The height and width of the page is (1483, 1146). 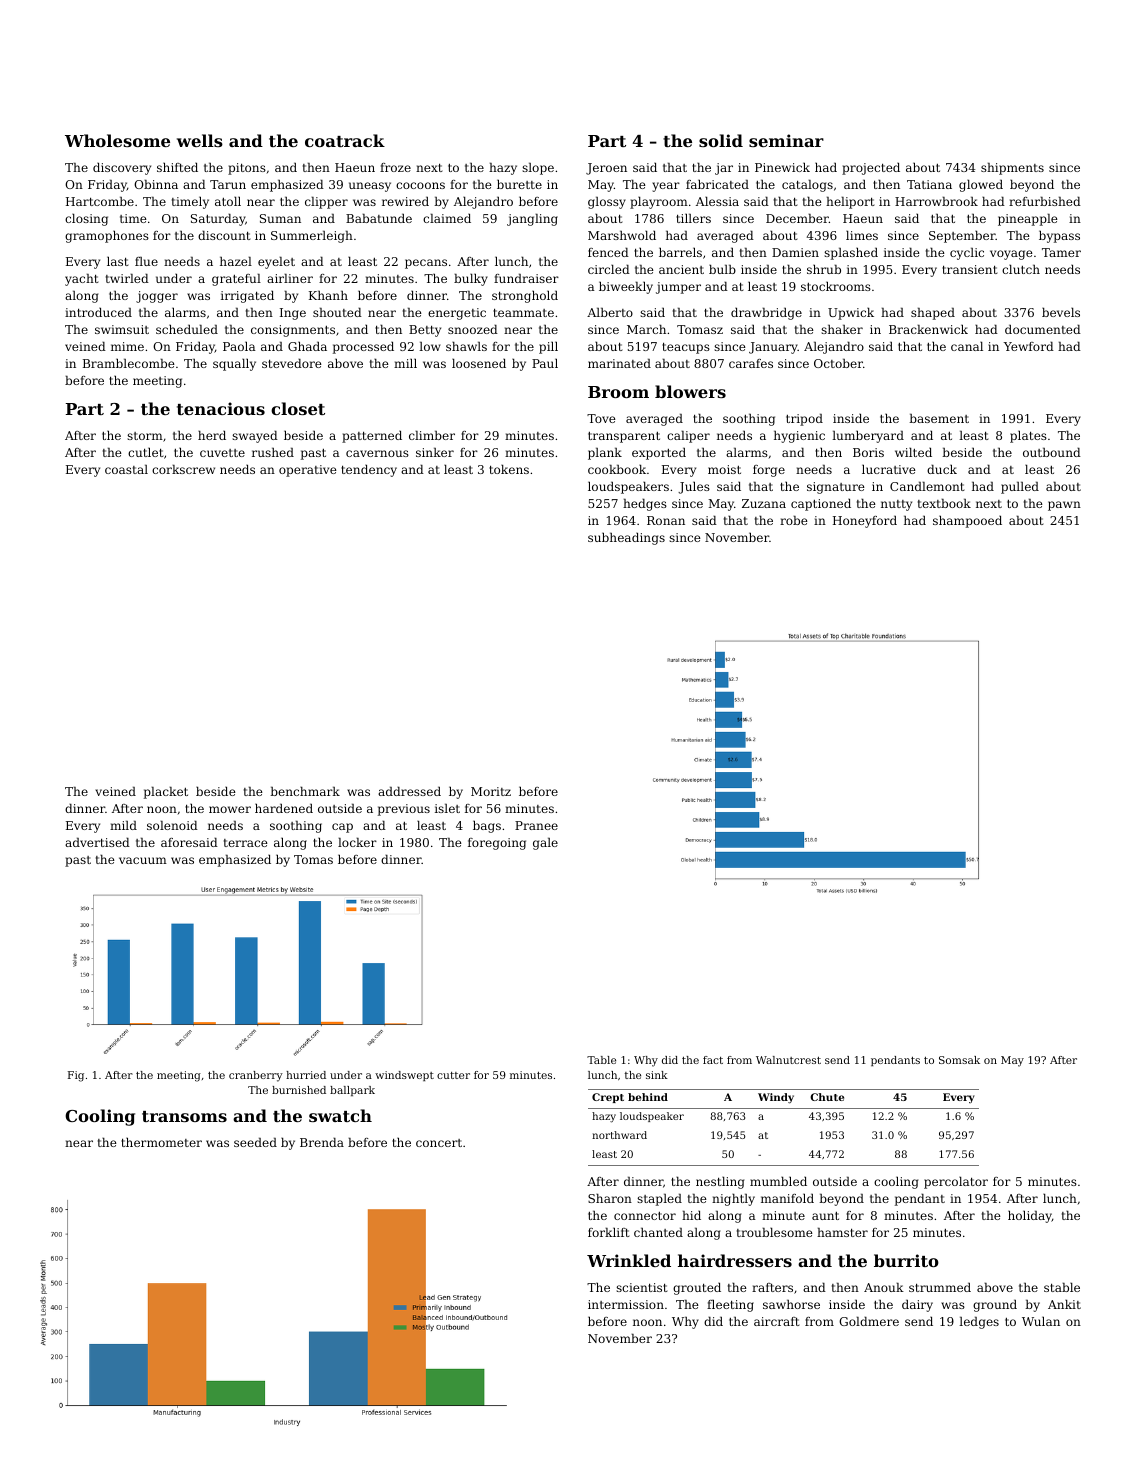 I want to click on seeded, so click(x=255, y=1142).
